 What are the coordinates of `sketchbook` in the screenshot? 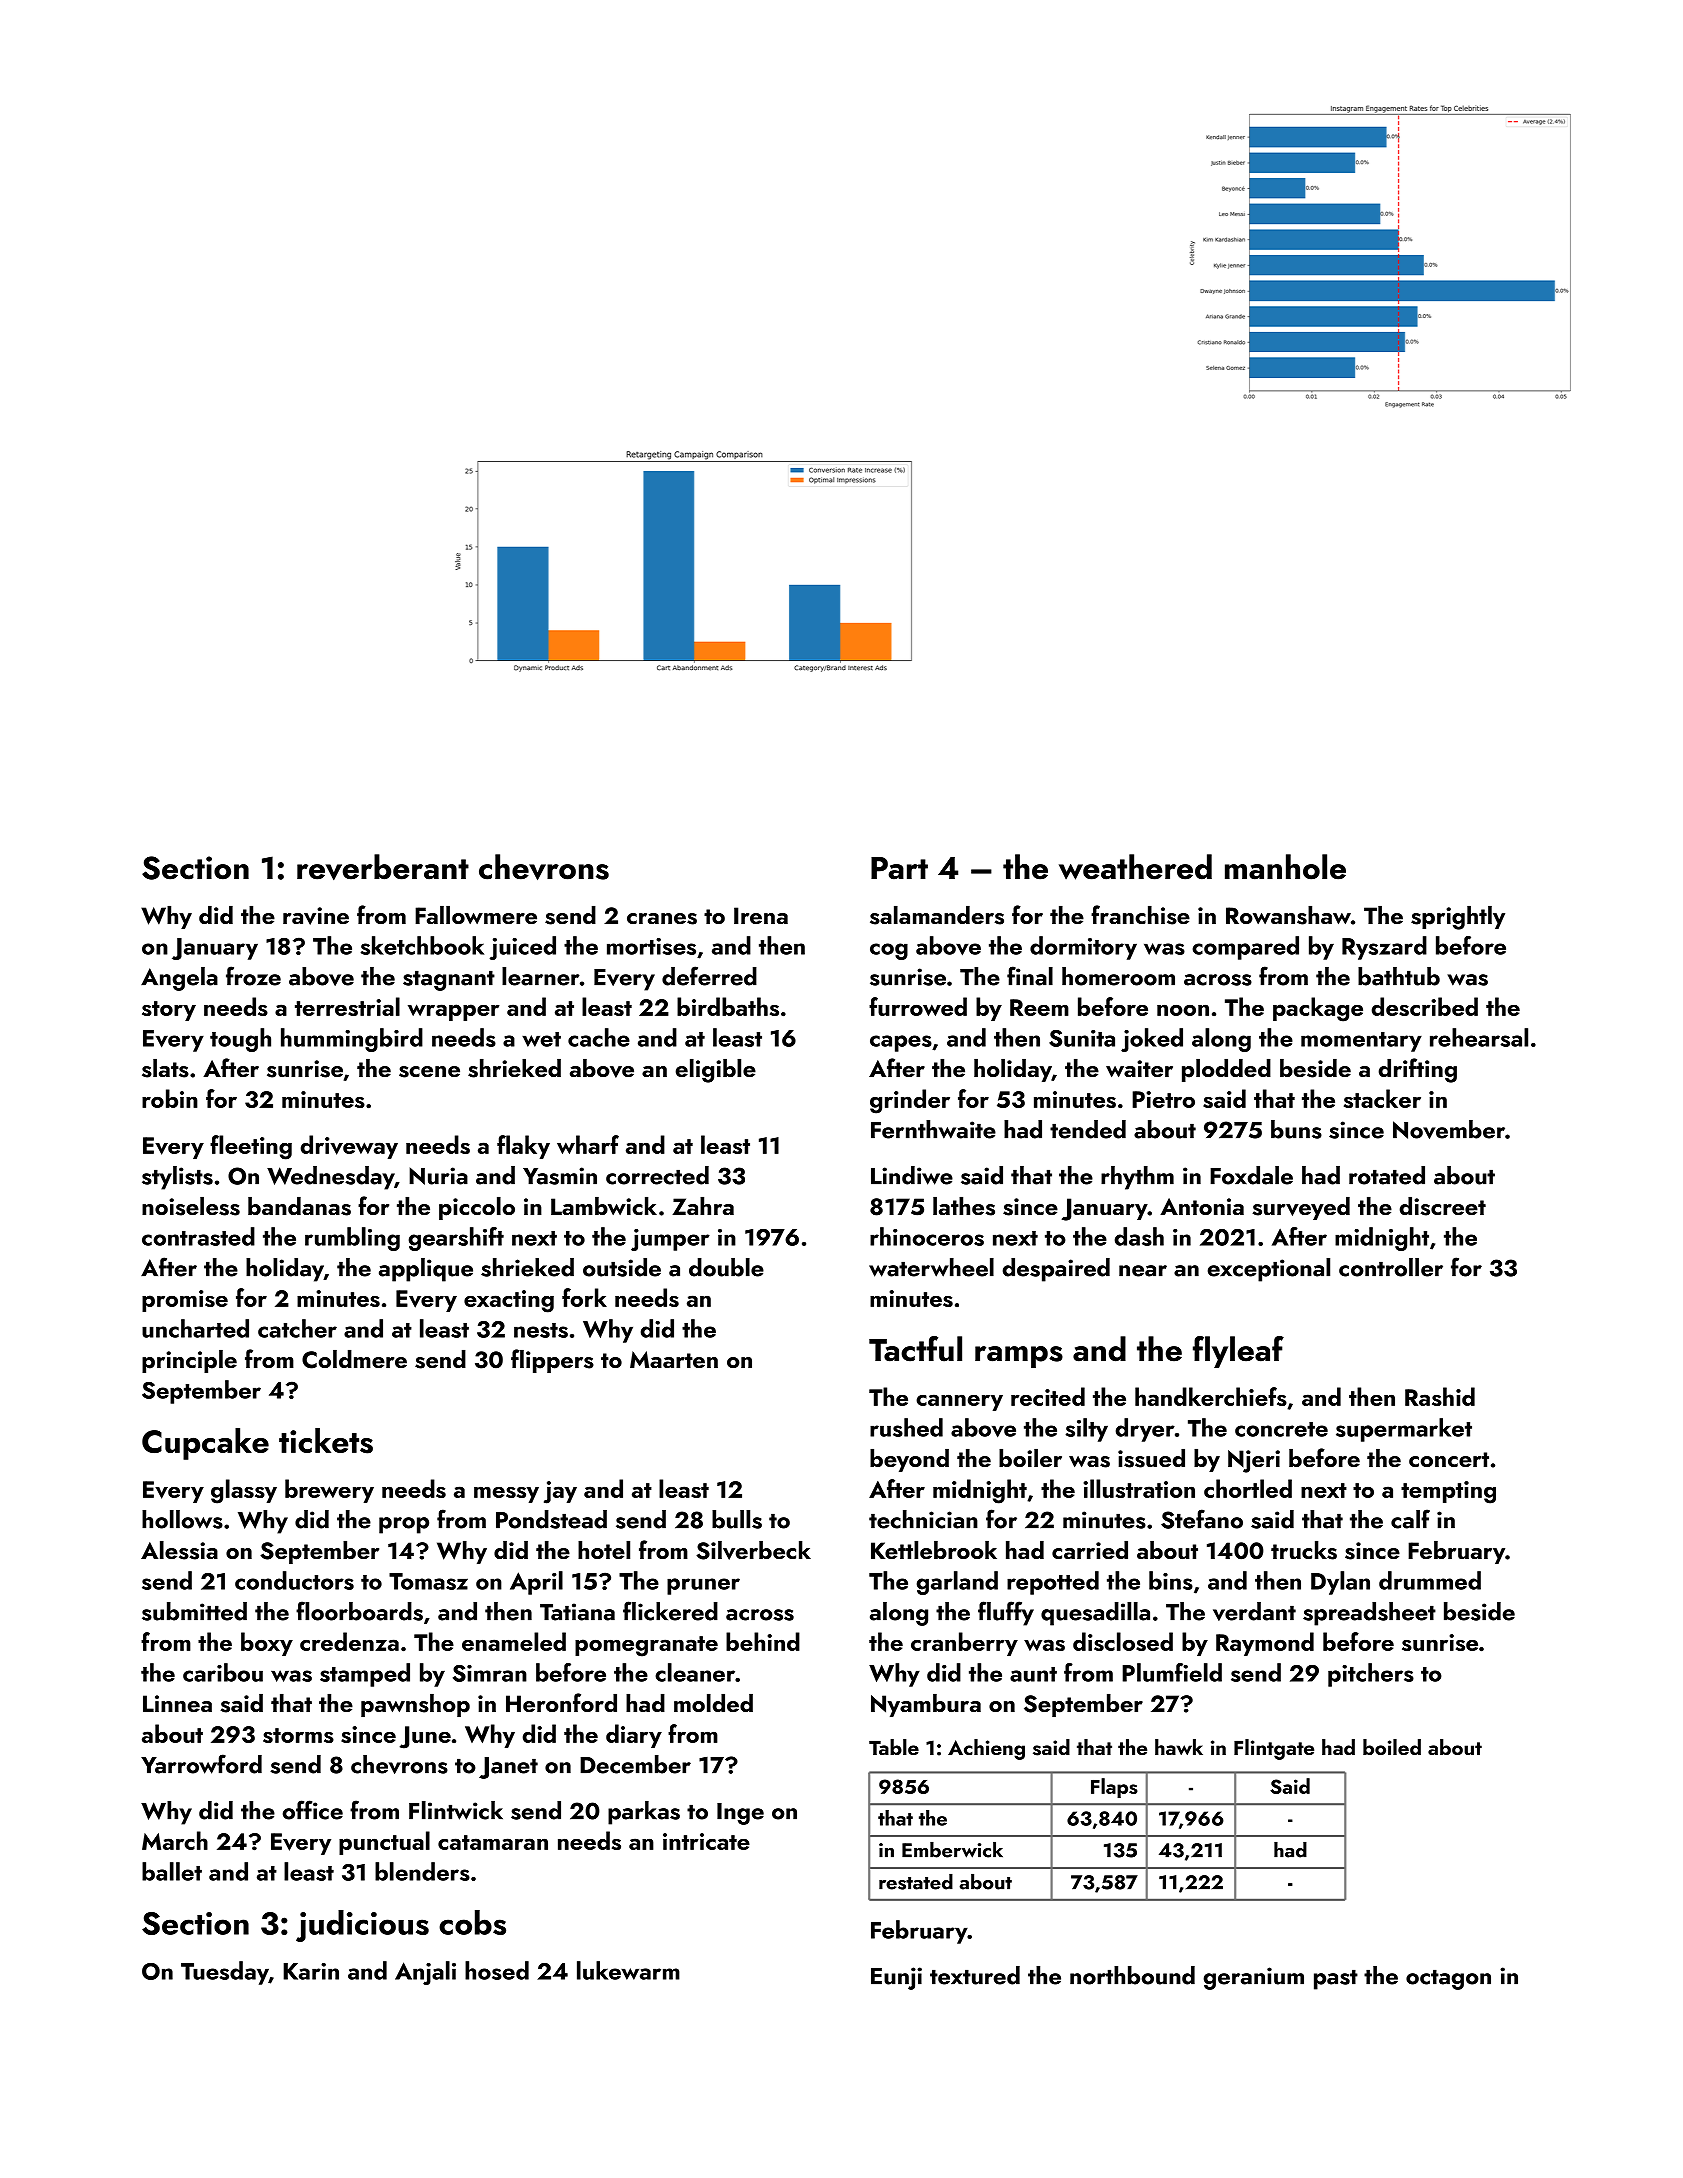 It's located at (422, 945).
